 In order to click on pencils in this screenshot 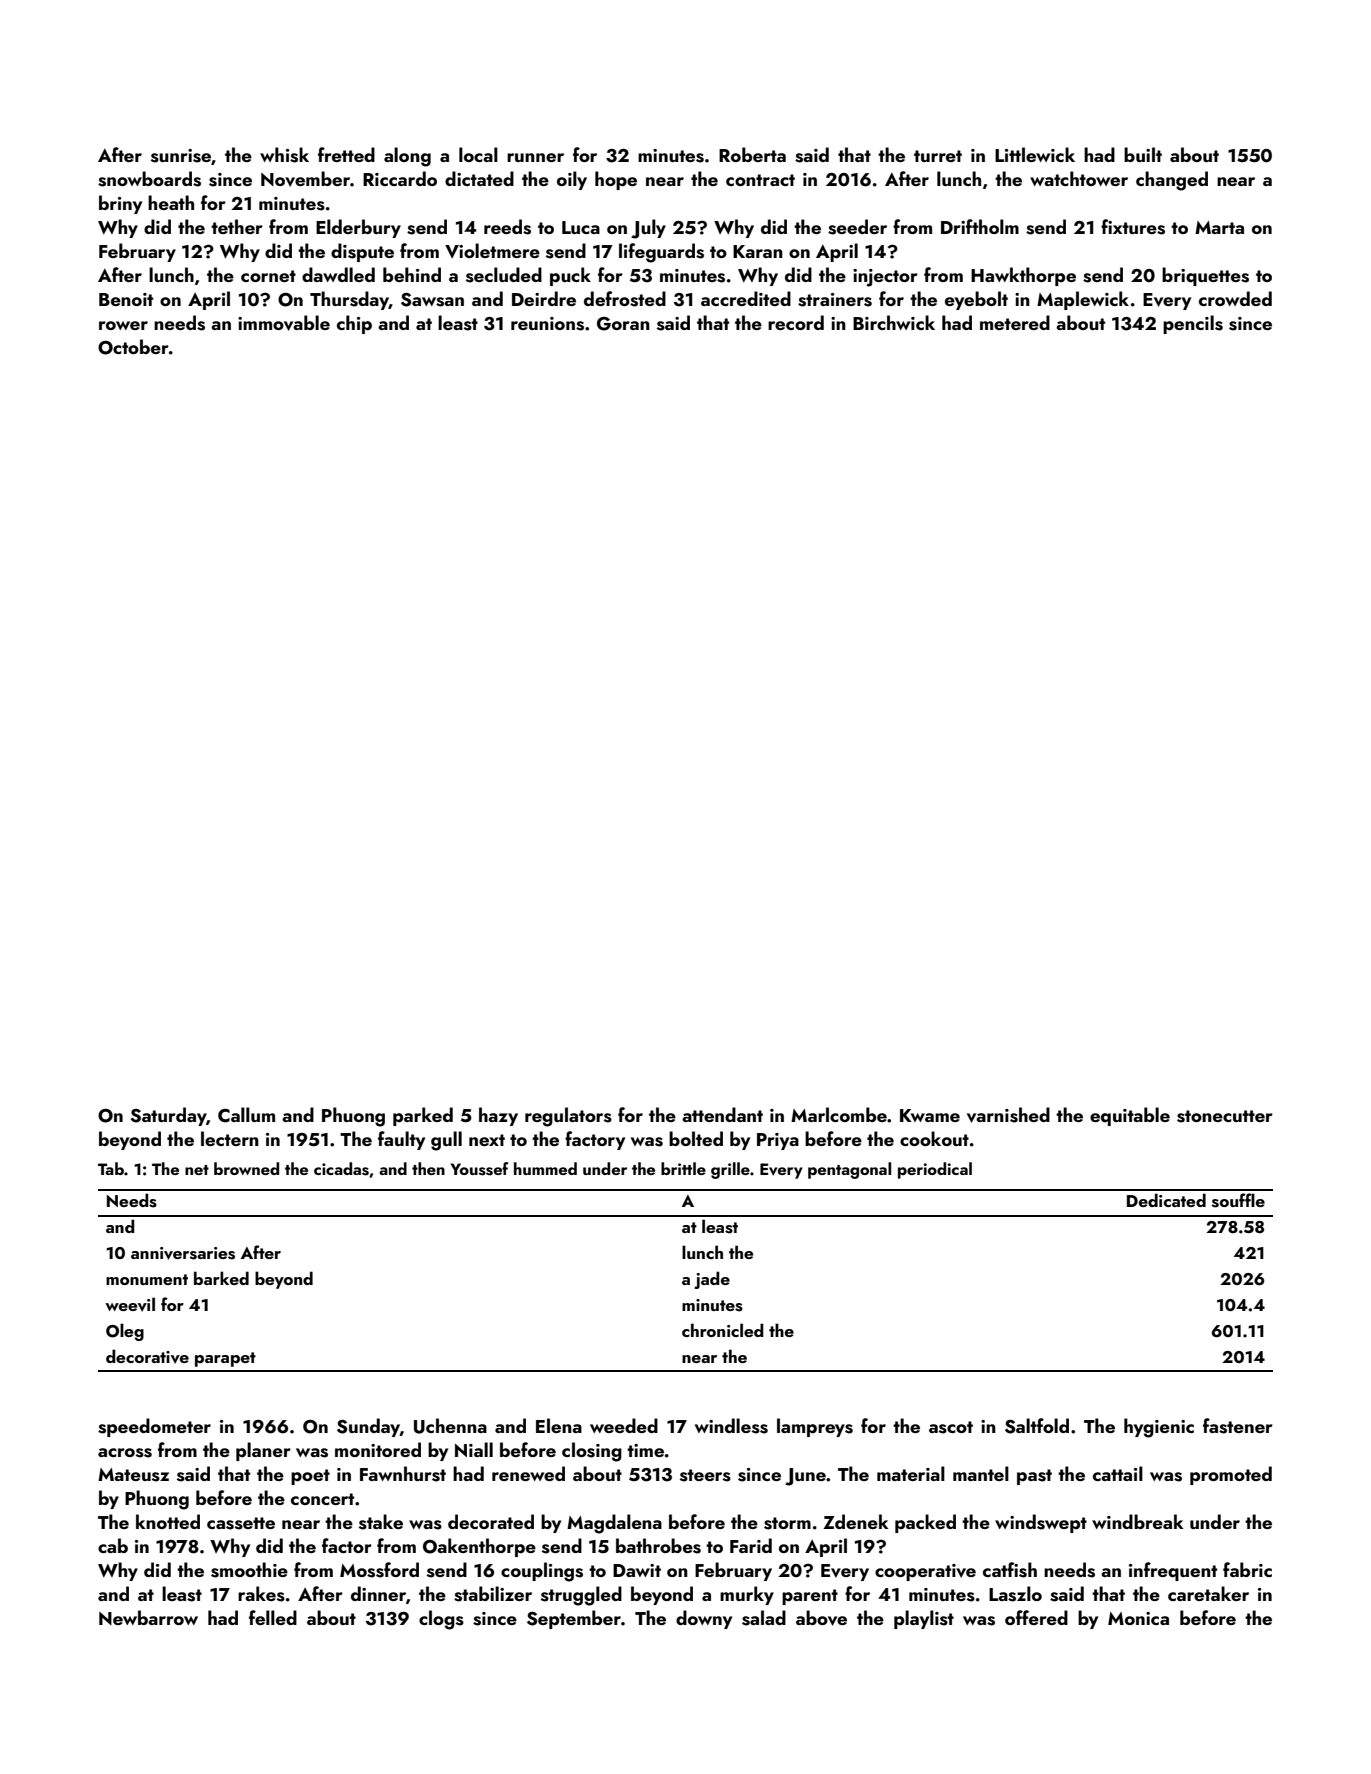, I will do `click(1193, 324)`.
